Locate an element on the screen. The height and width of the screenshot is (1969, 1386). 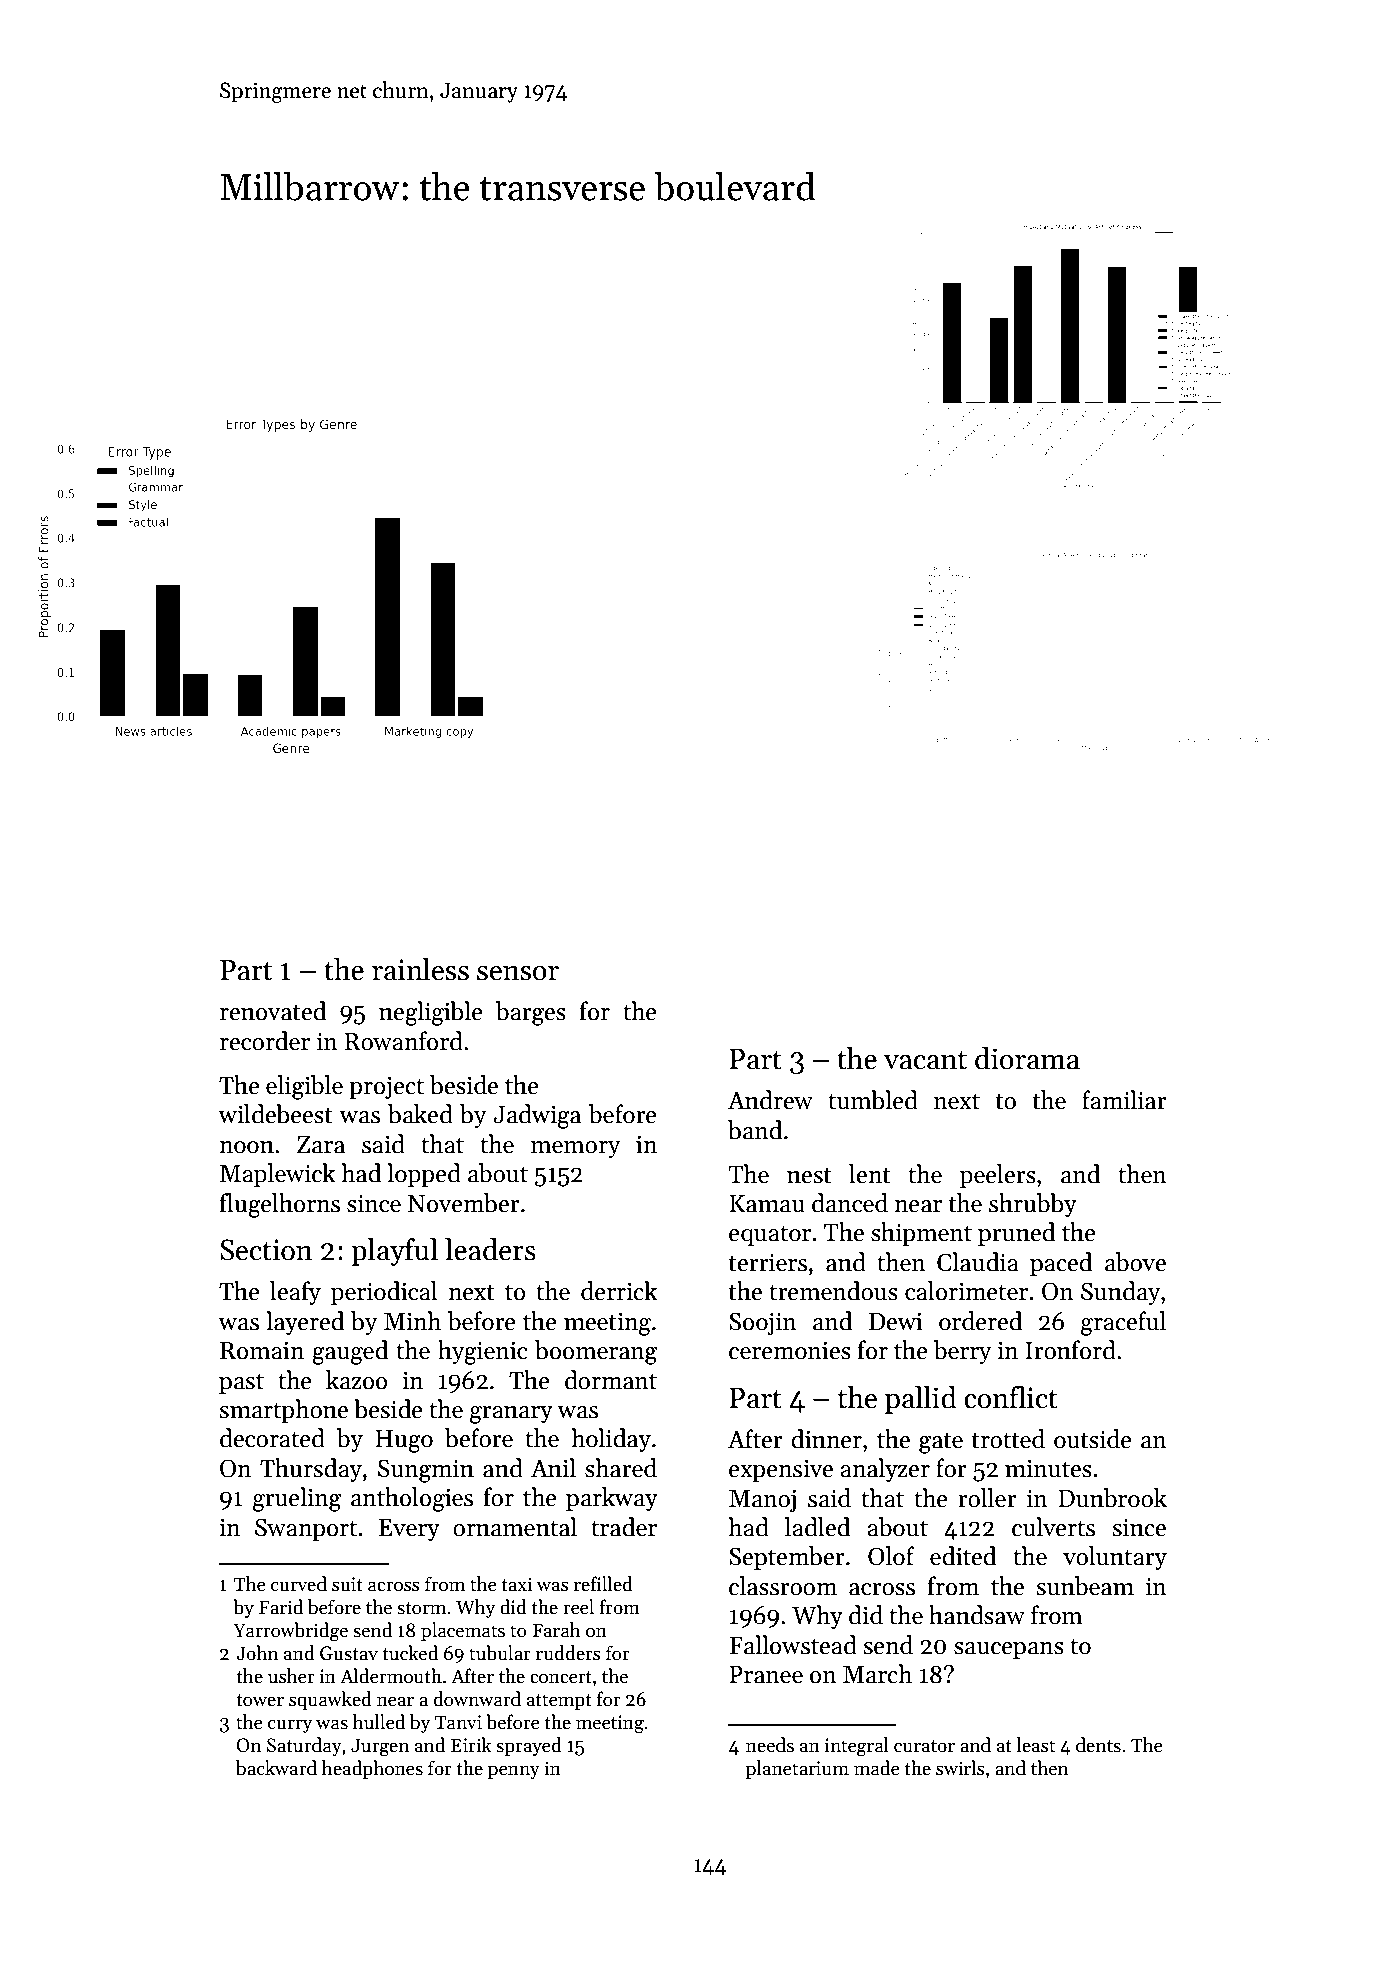
smartphone is located at coordinates (283, 1411).
